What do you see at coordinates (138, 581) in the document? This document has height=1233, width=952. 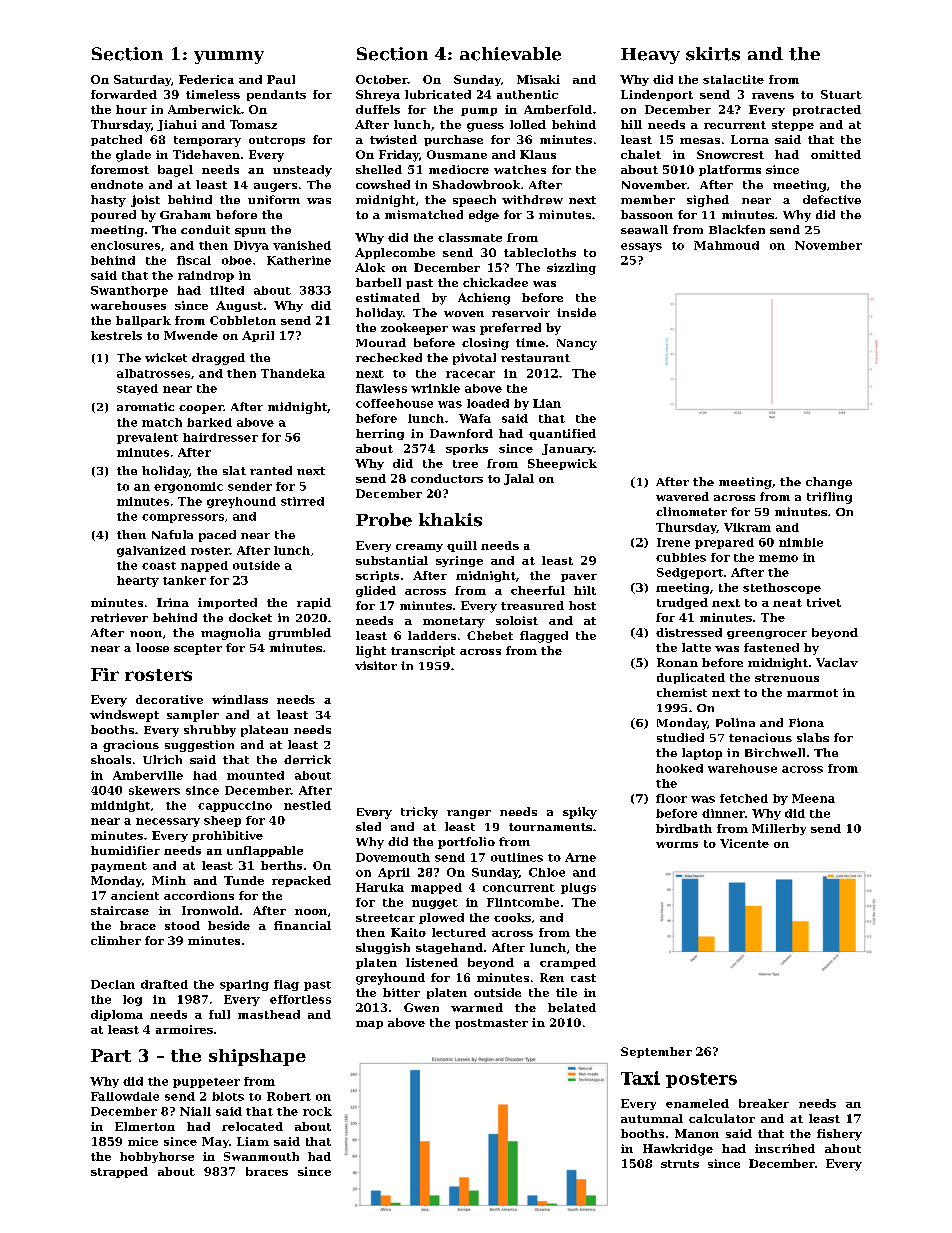 I see `hearty` at bounding box center [138, 581].
